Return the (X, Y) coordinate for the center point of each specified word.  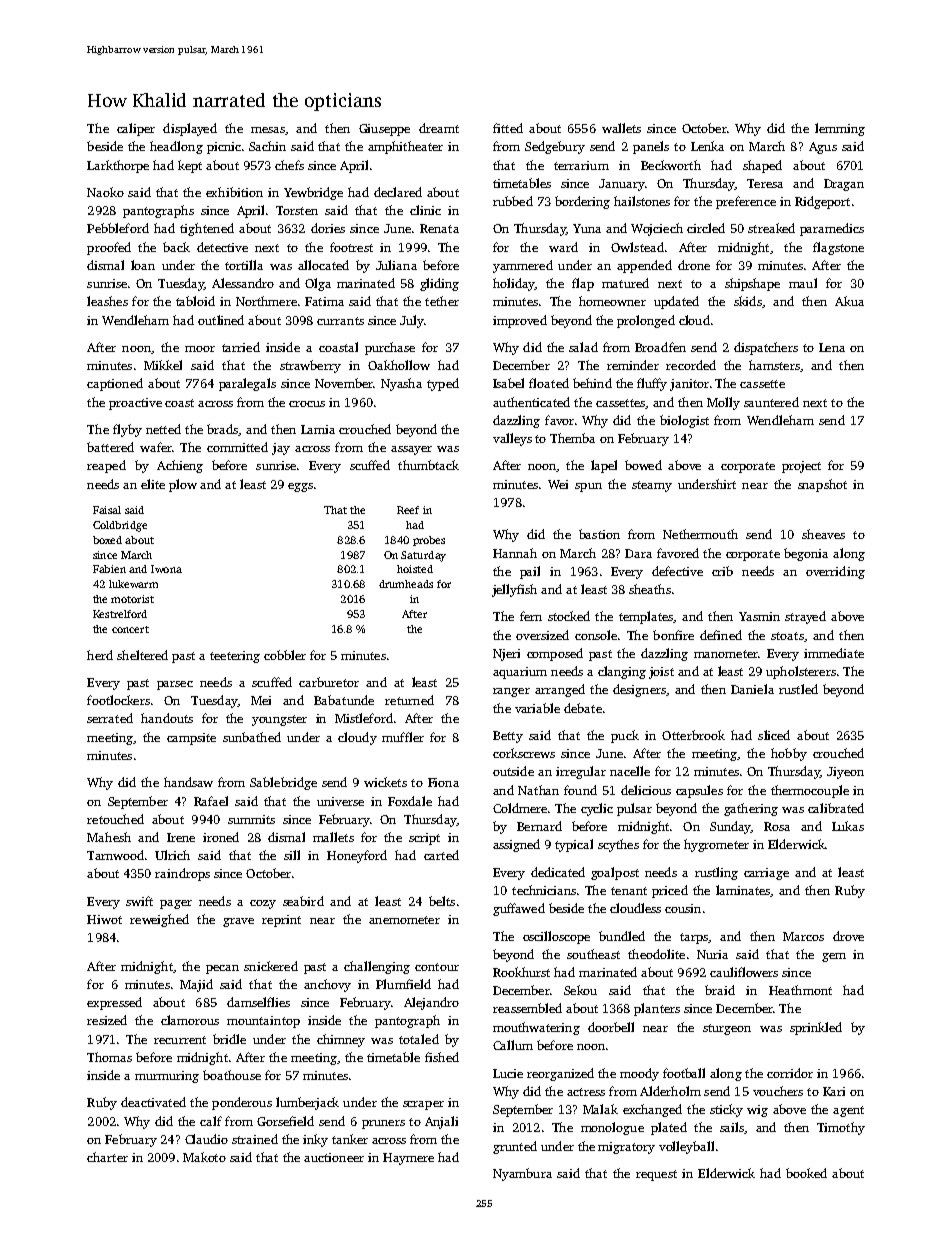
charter (107, 1157)
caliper (136, 129)
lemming (840, 129)
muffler (403, 737)
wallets (621, 128)
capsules (699, 791)
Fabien (109, 569)
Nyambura (522, 1174)
